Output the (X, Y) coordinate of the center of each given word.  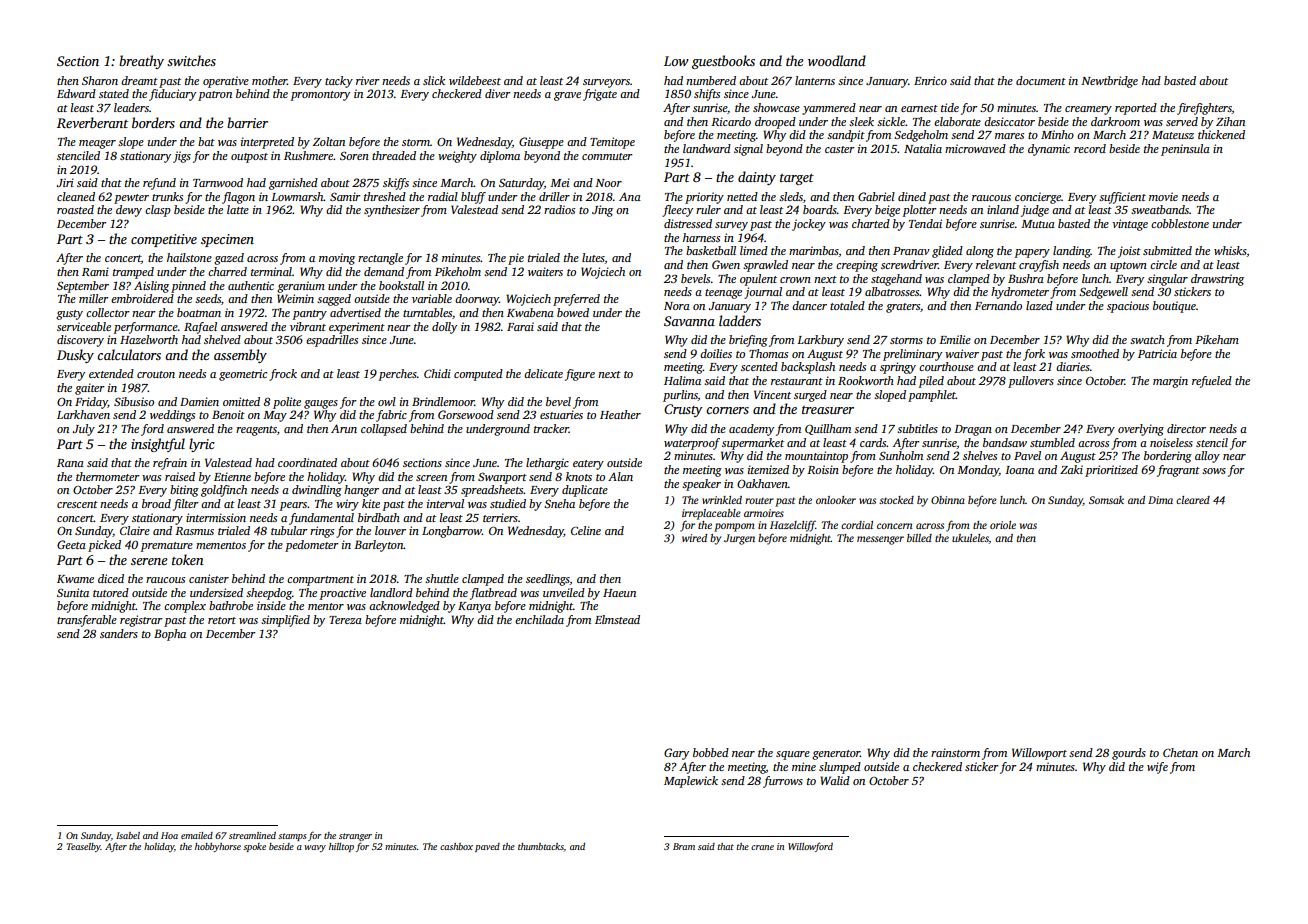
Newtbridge (1109, 82)
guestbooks (723, 62)
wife (1157, 768)
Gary (676, 754)
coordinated (307, 462)
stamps (292, 837)
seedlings (548, 580)
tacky (339, 82)
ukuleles (970, 539)
